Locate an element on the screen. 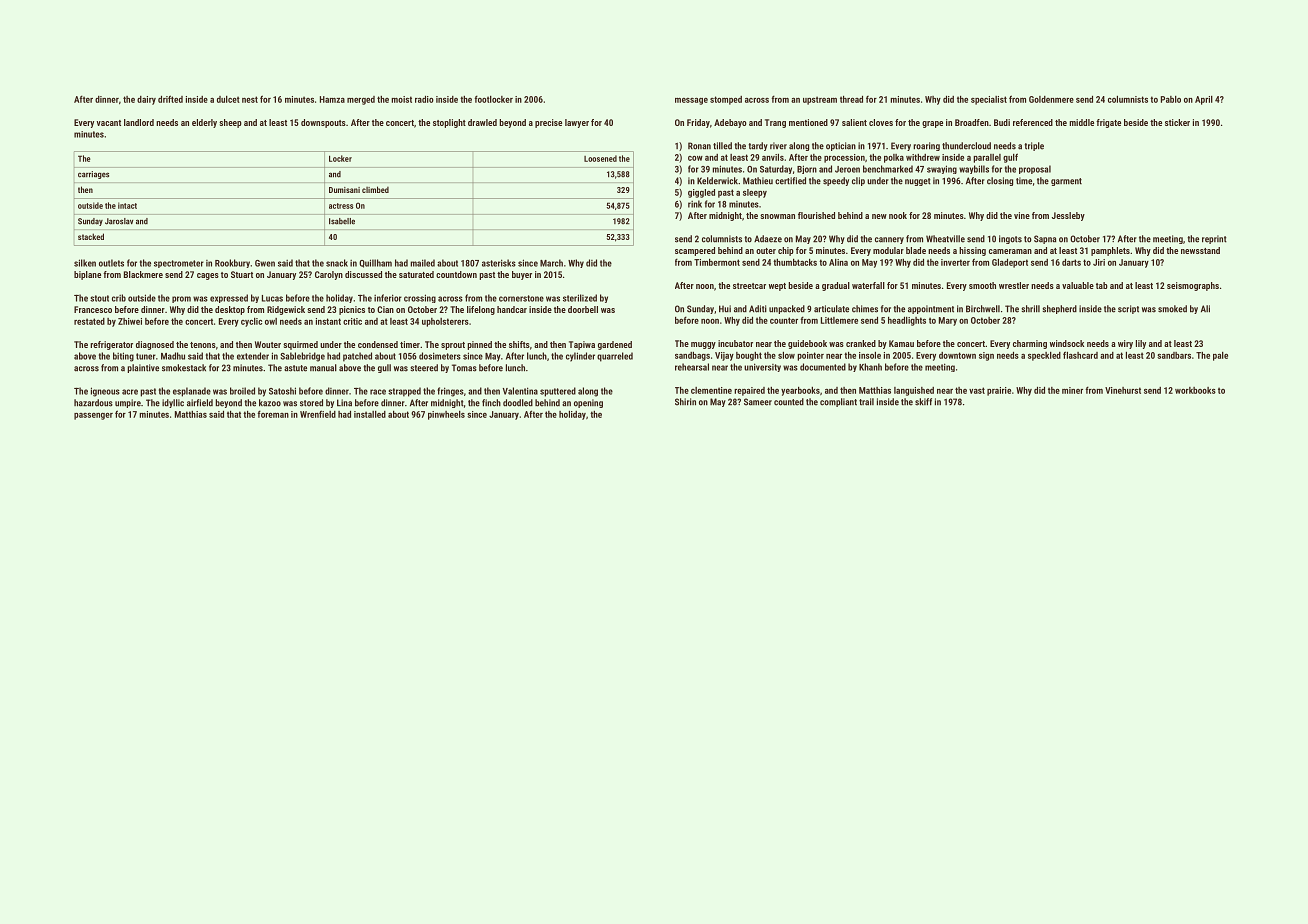  drifted is located at coordinates (170, 99).
